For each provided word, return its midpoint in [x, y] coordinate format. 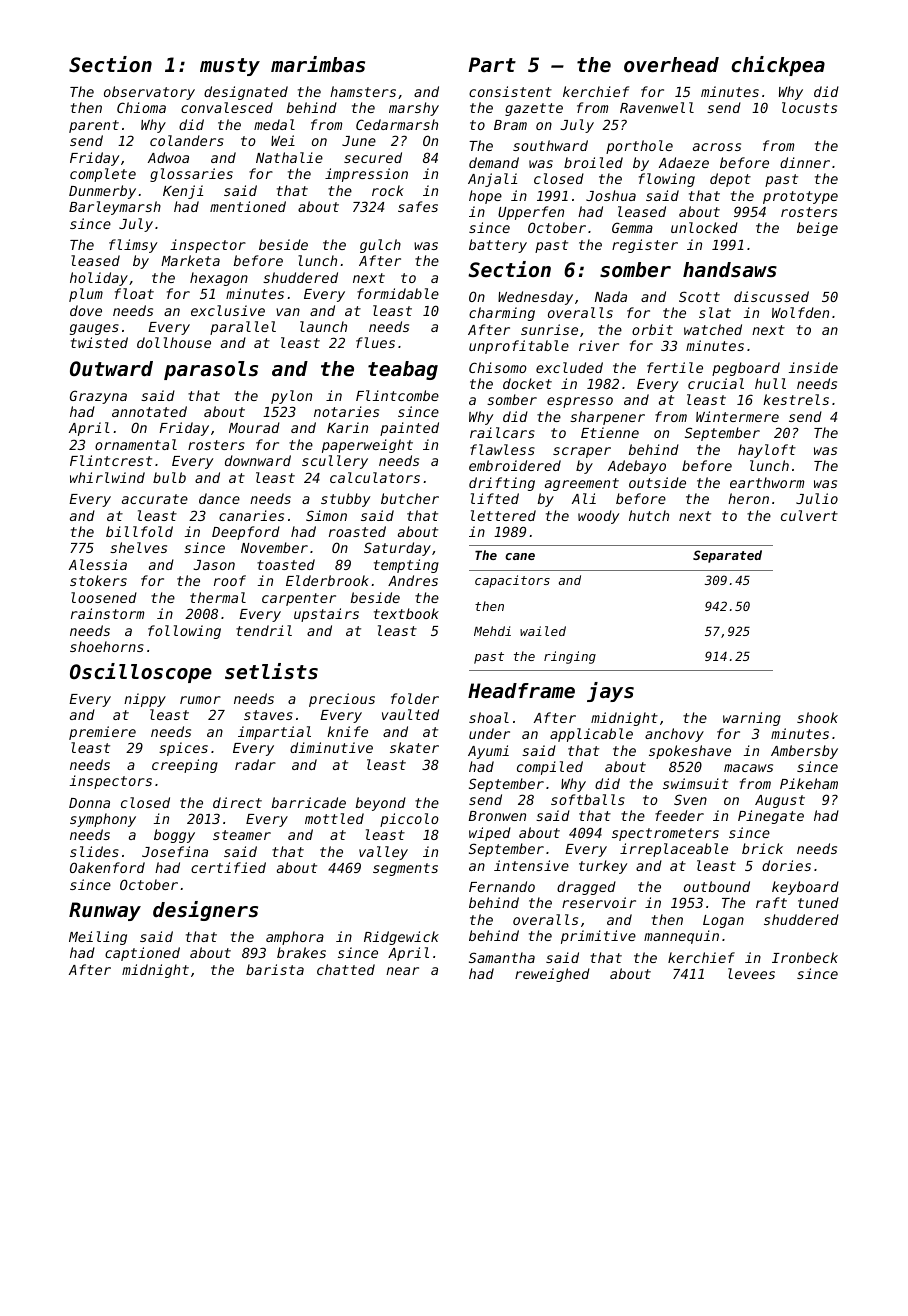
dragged [586, 888]
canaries [251, 515]
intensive [531, 865]
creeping [185, 766]
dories [786, 865]
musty [230, 67]
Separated [727, 556]
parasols [211, 370]
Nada [611, 296]
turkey [603, 867]
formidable [398, 293]
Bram [510, 125]
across [717, 147]
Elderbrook [327, 580]
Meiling [98, 938]
